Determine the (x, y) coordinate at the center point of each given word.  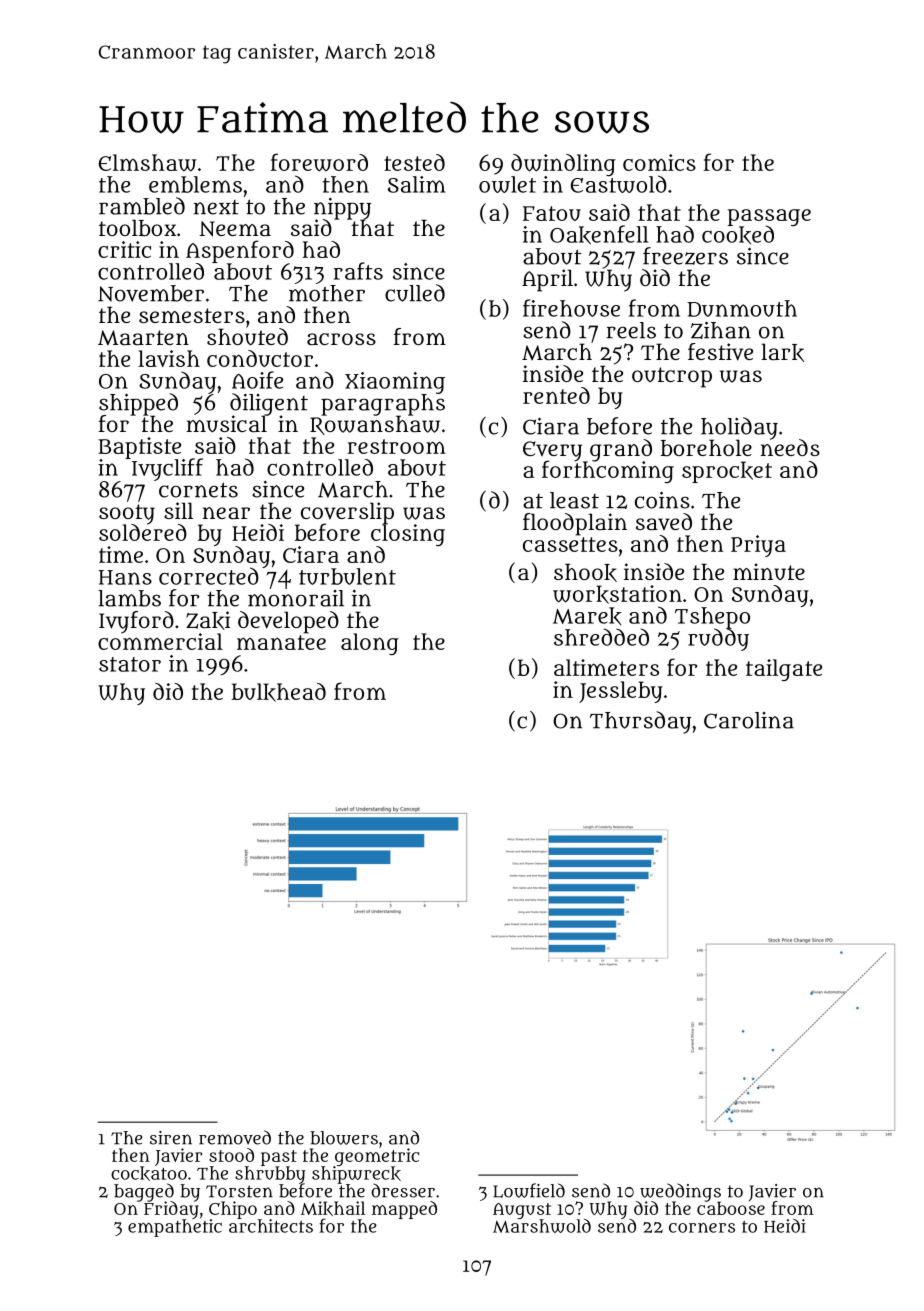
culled (415, 293)
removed (235, 1137)
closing (408, 535)
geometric (377, 1157)
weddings (680, 1192)
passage (769, 217)
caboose (731, 1208)
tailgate (784, 670)
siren (171, 1138)
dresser (403, 1190)
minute (769, 571)
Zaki (208, 620)
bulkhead (279, 692)
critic (124, 249)
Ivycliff (167, 470)
